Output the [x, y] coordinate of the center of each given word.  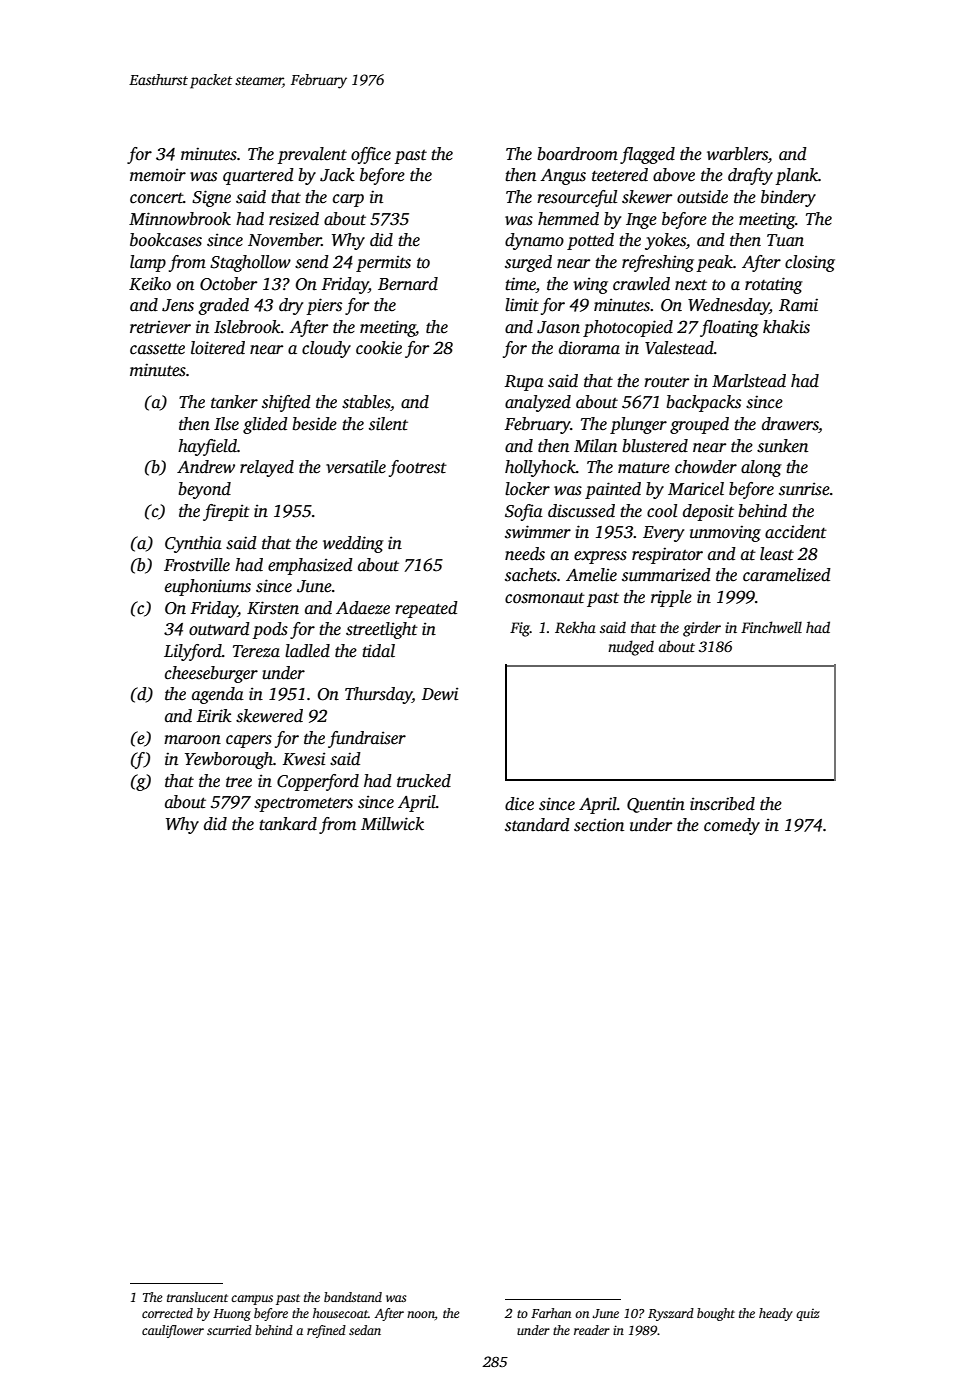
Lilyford [193, 652]
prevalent [312, 155]
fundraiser [367, 739]
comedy [732, 826]
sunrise [804, 489]
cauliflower [173, 1331]
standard [537, 825]
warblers [737, 154]
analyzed [538, 403]
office [371, 155]
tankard [288, 824]
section [599, 825]
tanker [234, 402]
